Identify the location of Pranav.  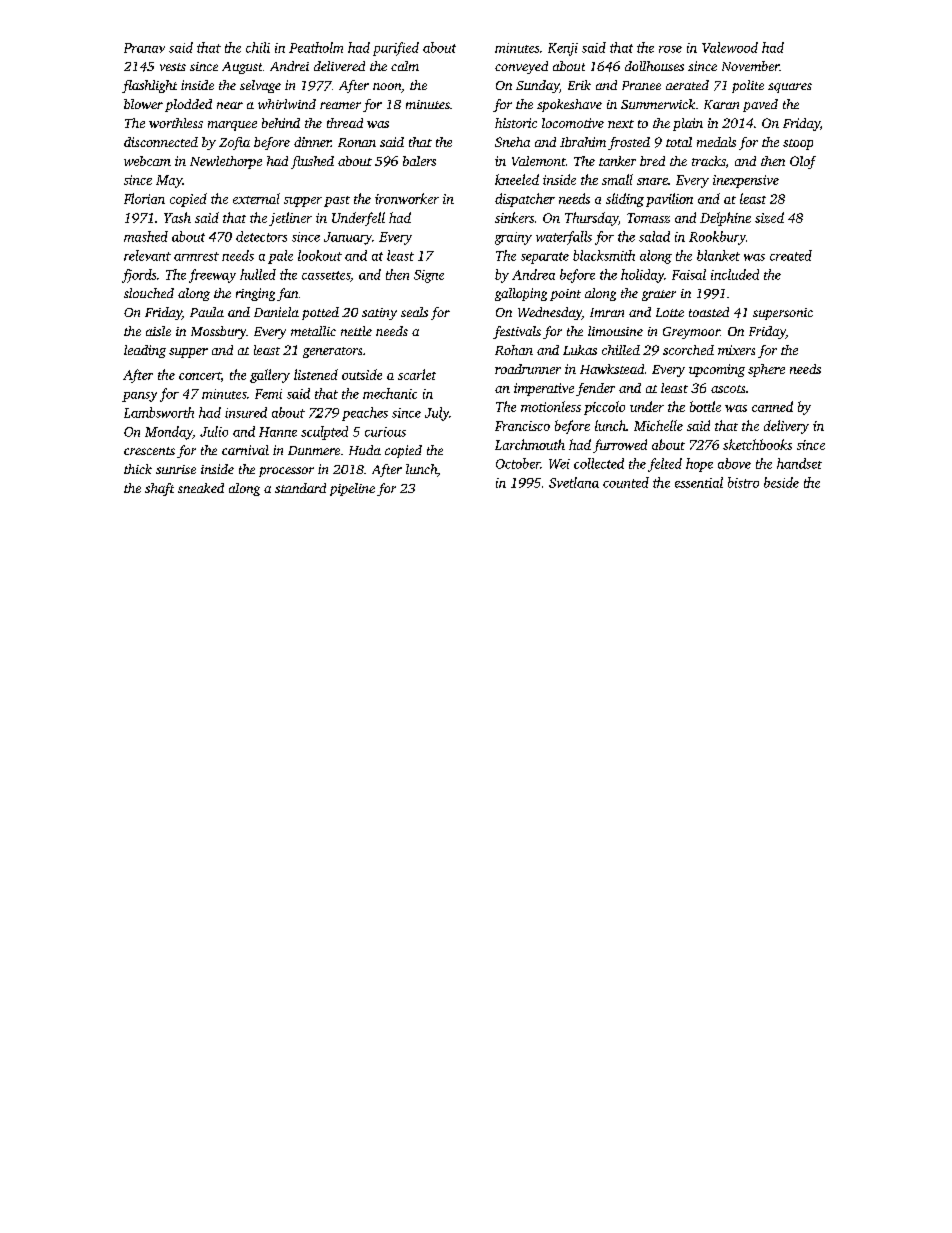
(144, 48).
